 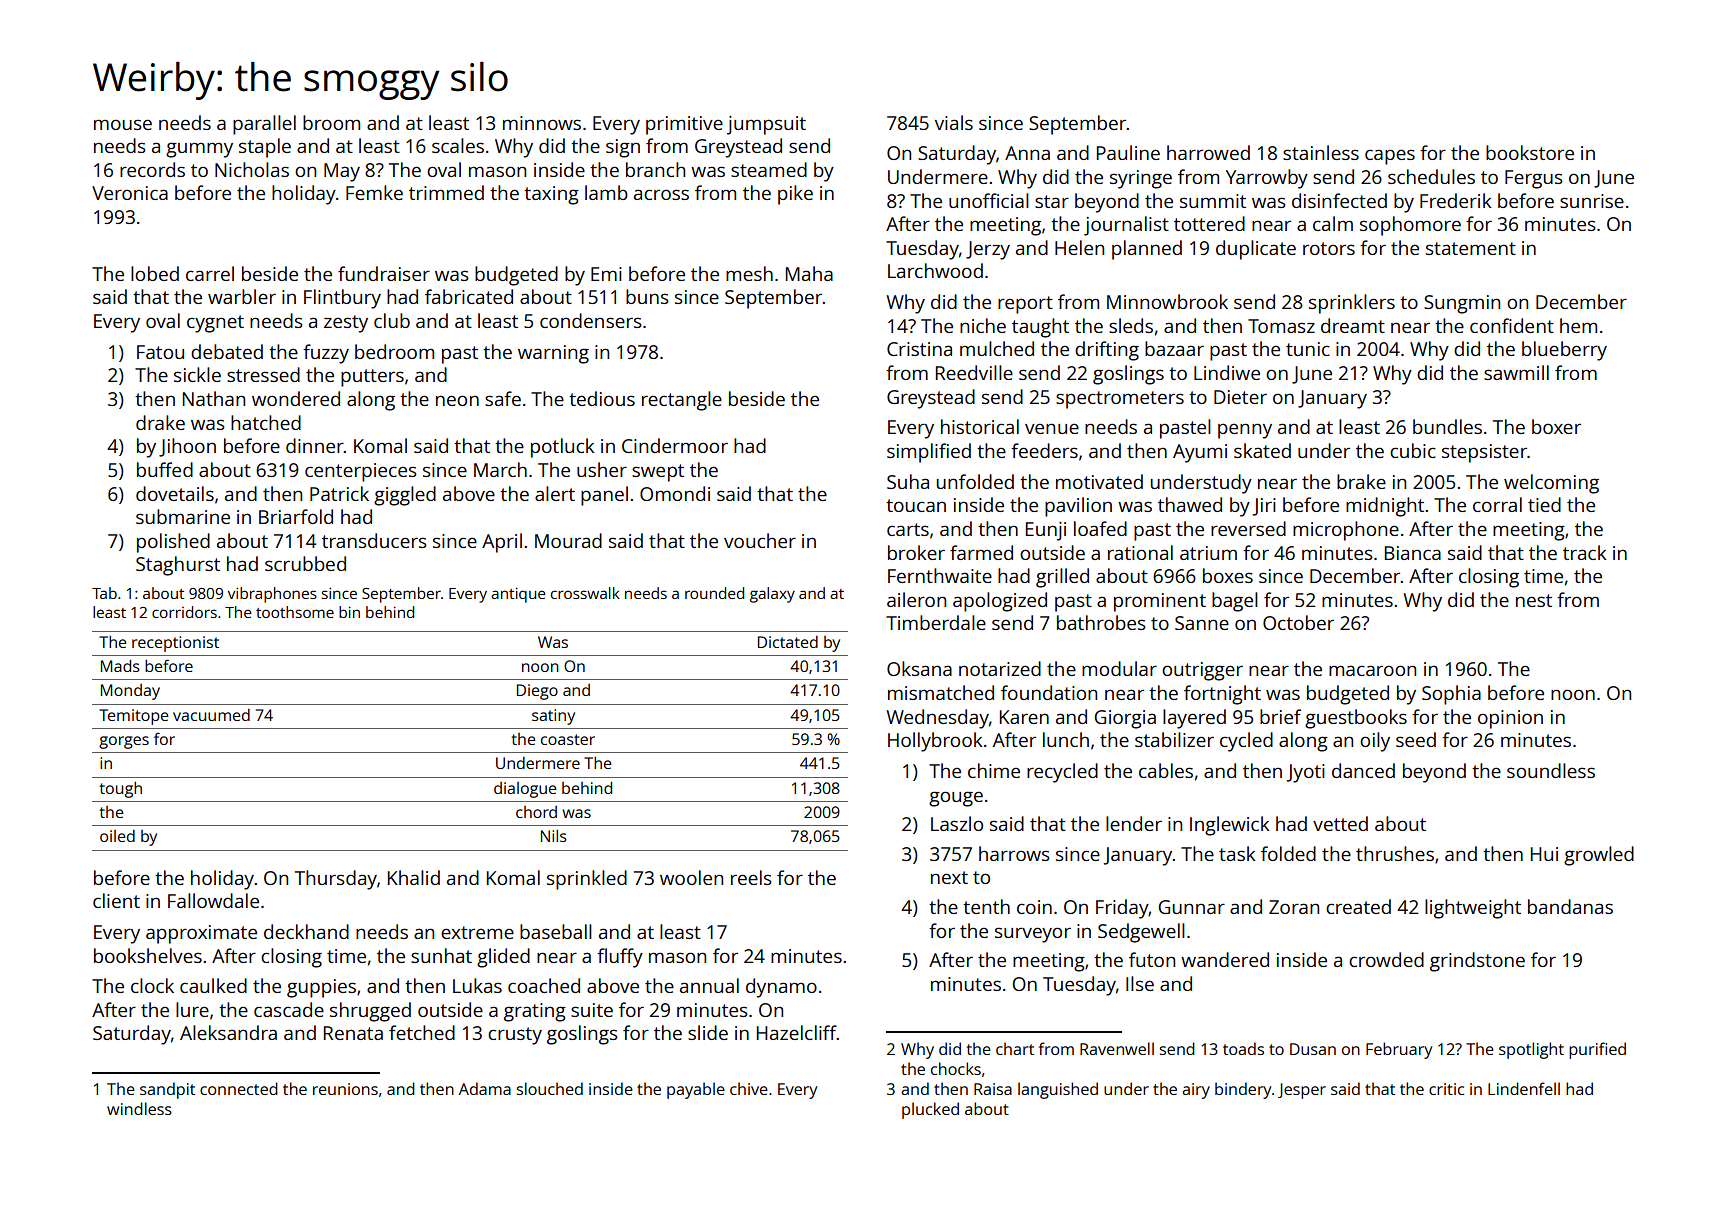 What do you see at coordinates (422, 1032) in the page?
I see `fetched` at bounding box center [422, 1032].
